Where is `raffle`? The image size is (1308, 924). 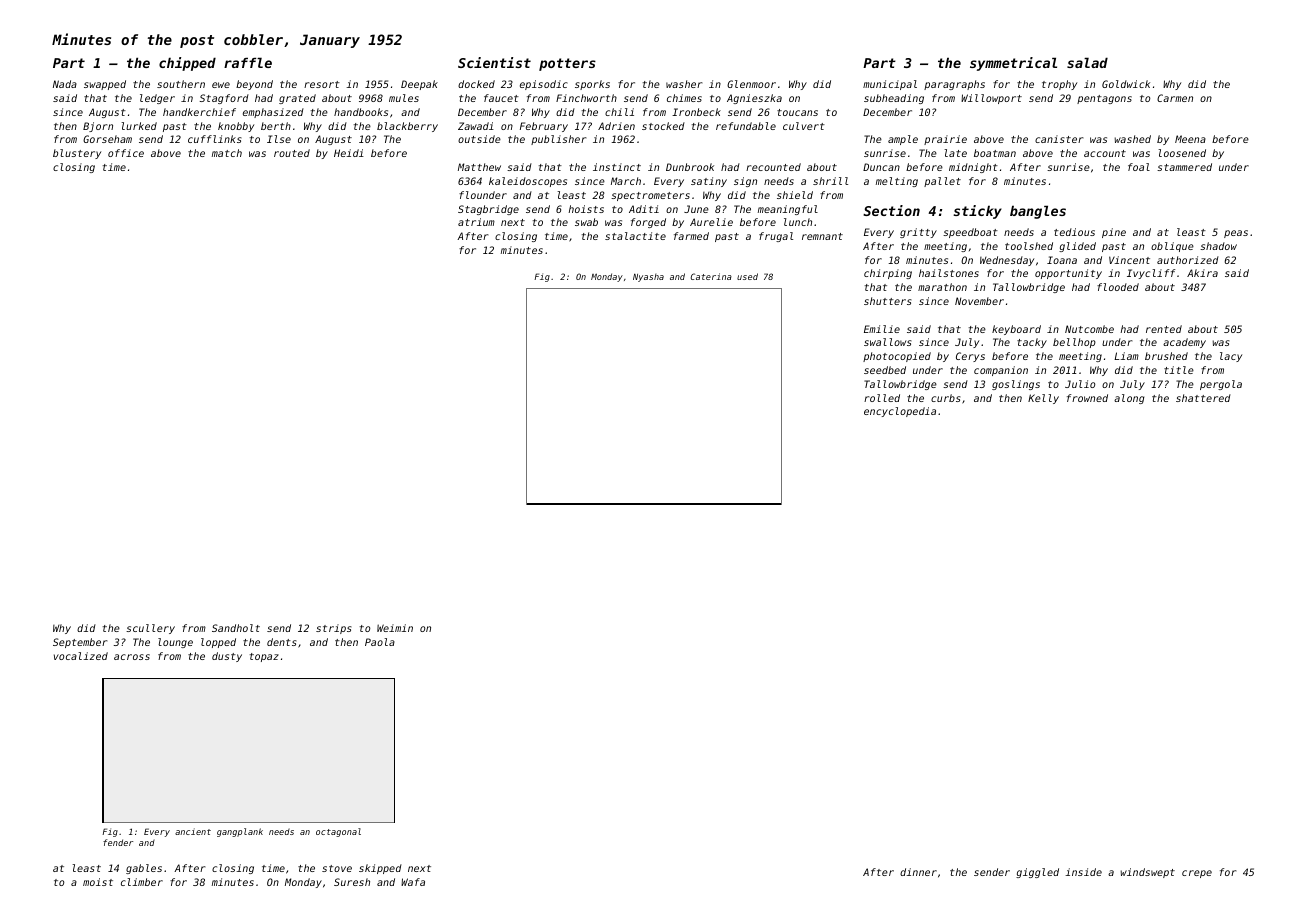
raffle is located at coordinates (248, 62).
